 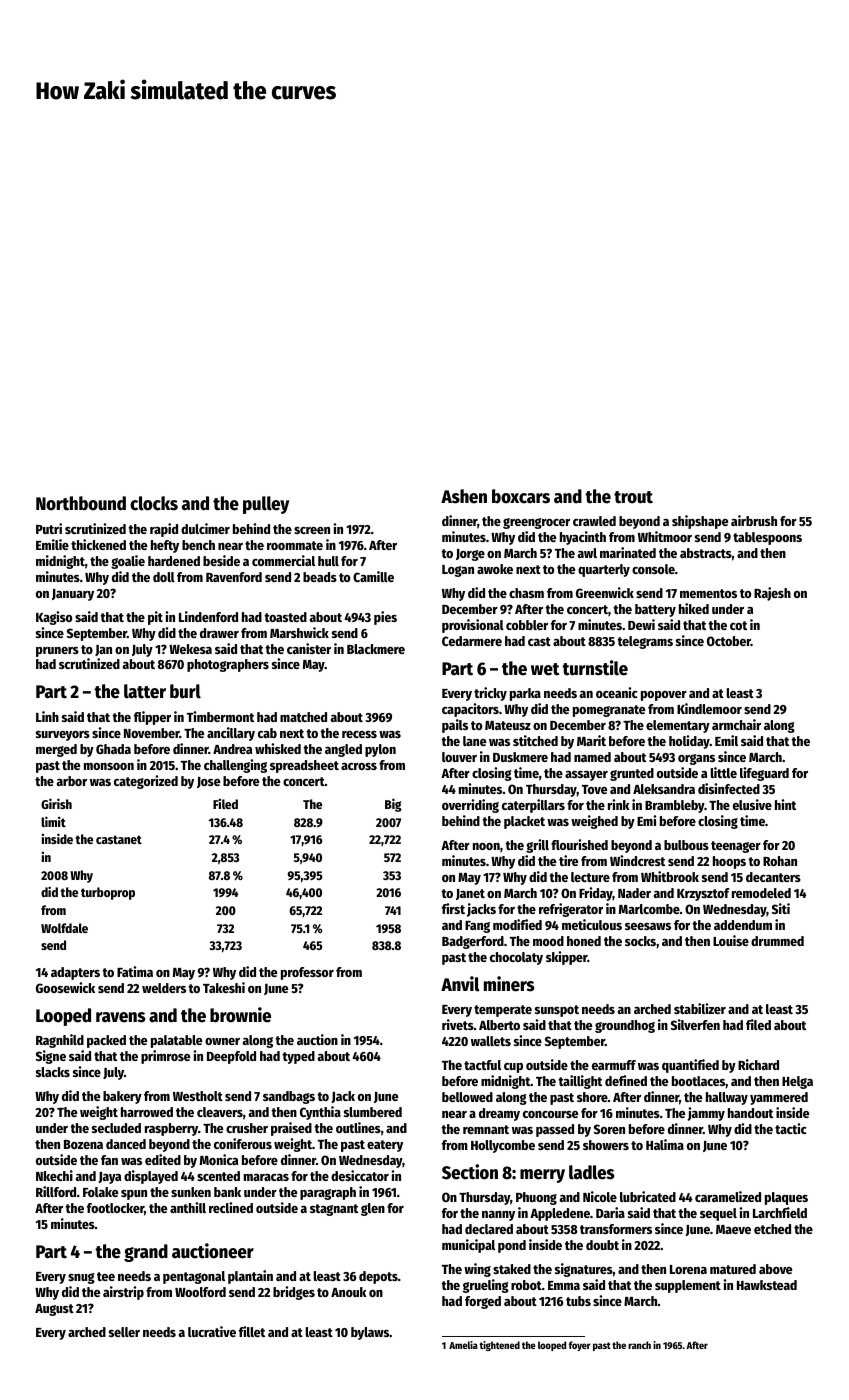 I want to click on remnant, so click(x=486, y=1129).
